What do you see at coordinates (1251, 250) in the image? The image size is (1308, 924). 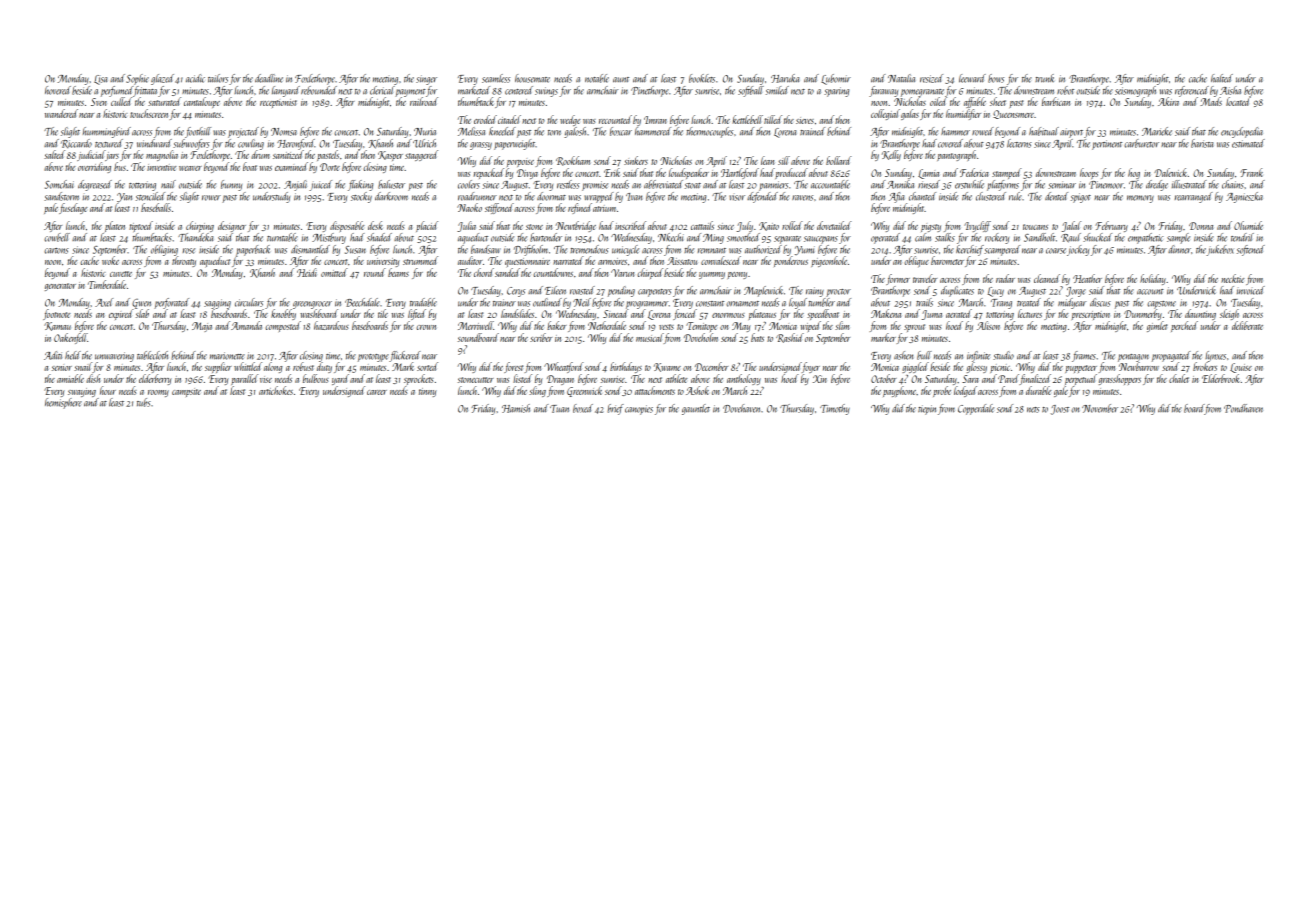 I see `softened` at bounding box center [1251, 250].
